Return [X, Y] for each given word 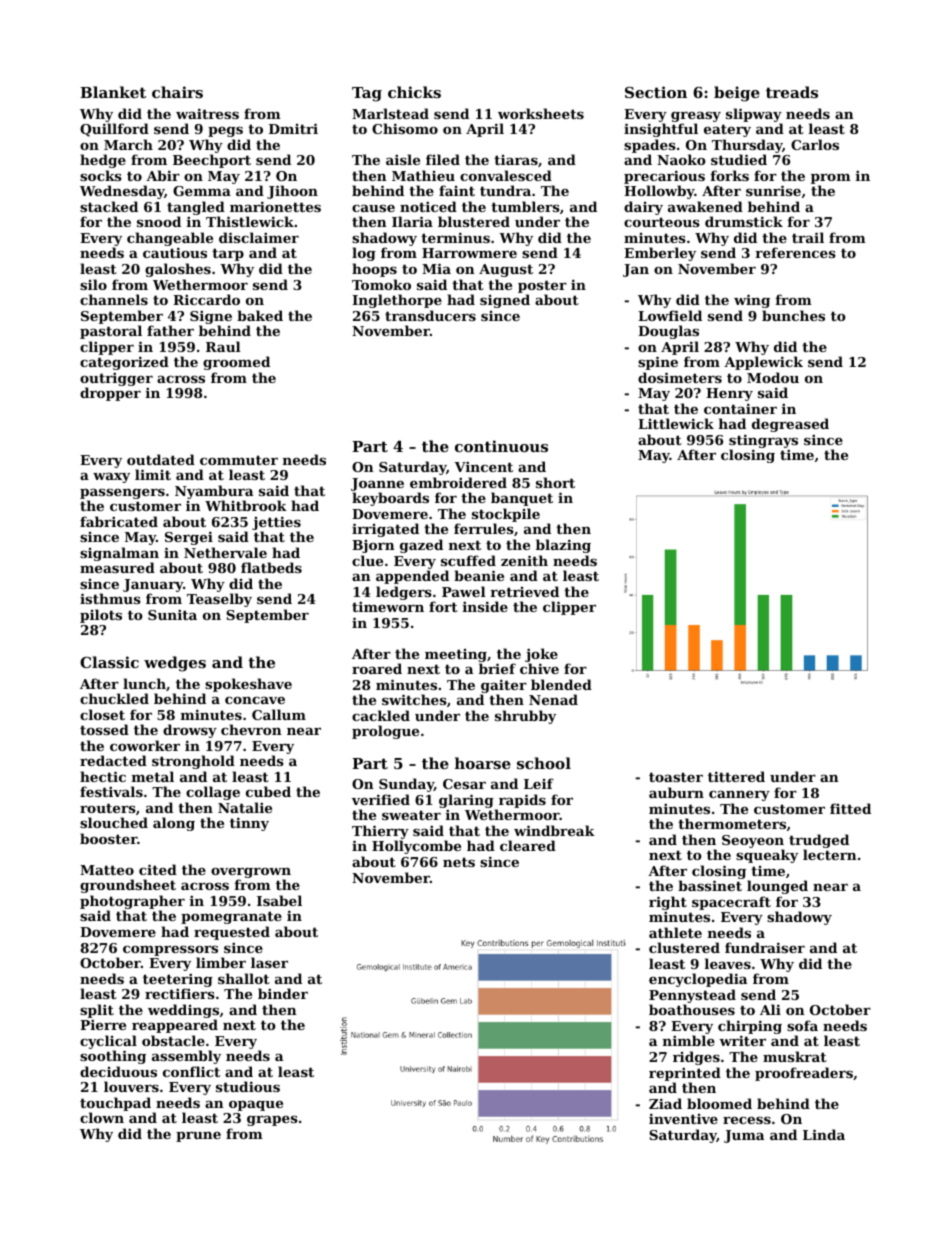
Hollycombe [416, 847]
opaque [256, 1106]
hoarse [483, 763]
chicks [414, 92]
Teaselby [219, 600]
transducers [430, 315]
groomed [236, 363]
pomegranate [231, 917]
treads [792, 92]
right [668, 903]
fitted [850, 808]
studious [248, 1086]
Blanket [113, 92]
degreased [790, 425]
